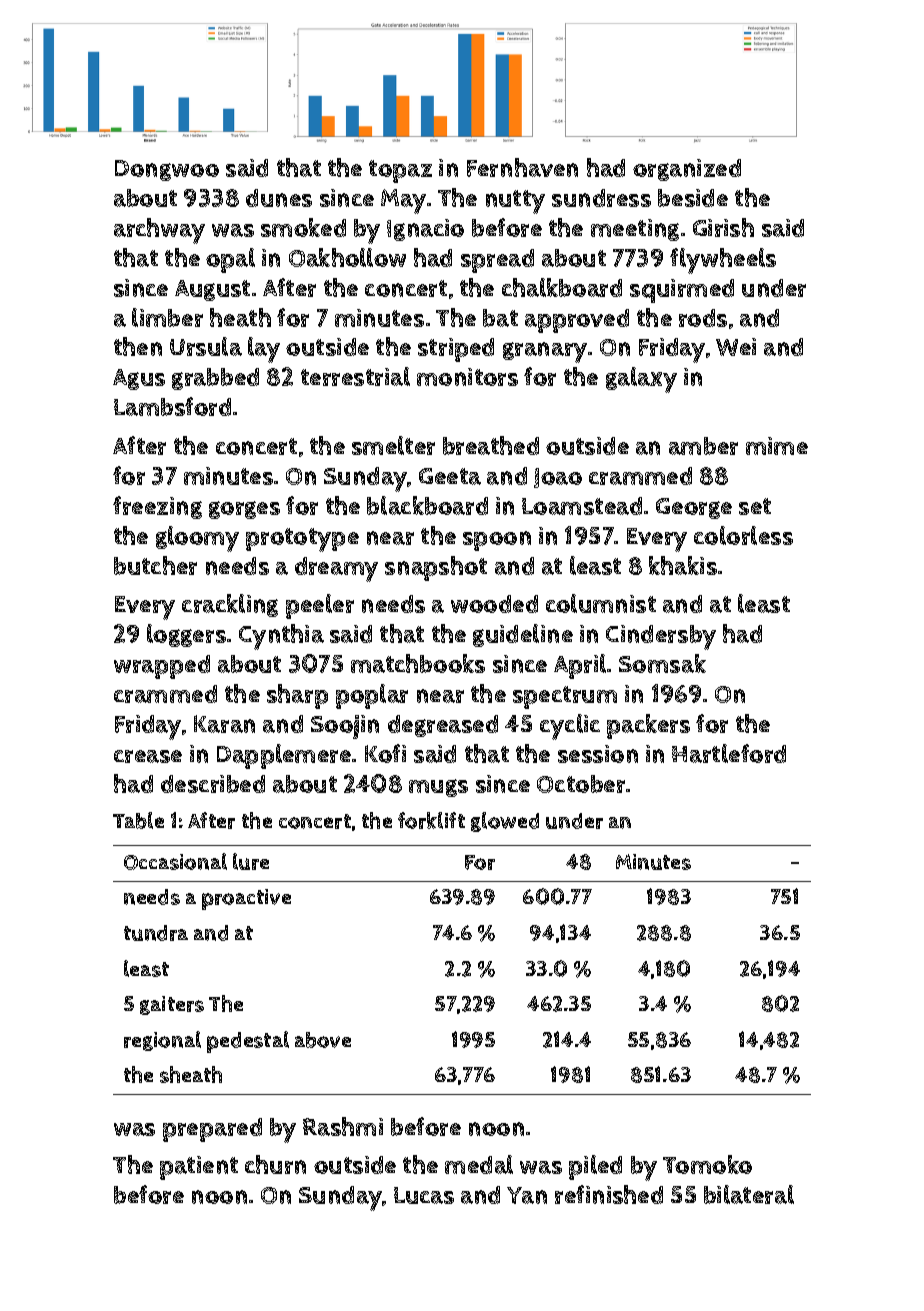  What do you see at coordinates (545, 352) in the document?
I see `granary` at bounding box center [545, 352].
